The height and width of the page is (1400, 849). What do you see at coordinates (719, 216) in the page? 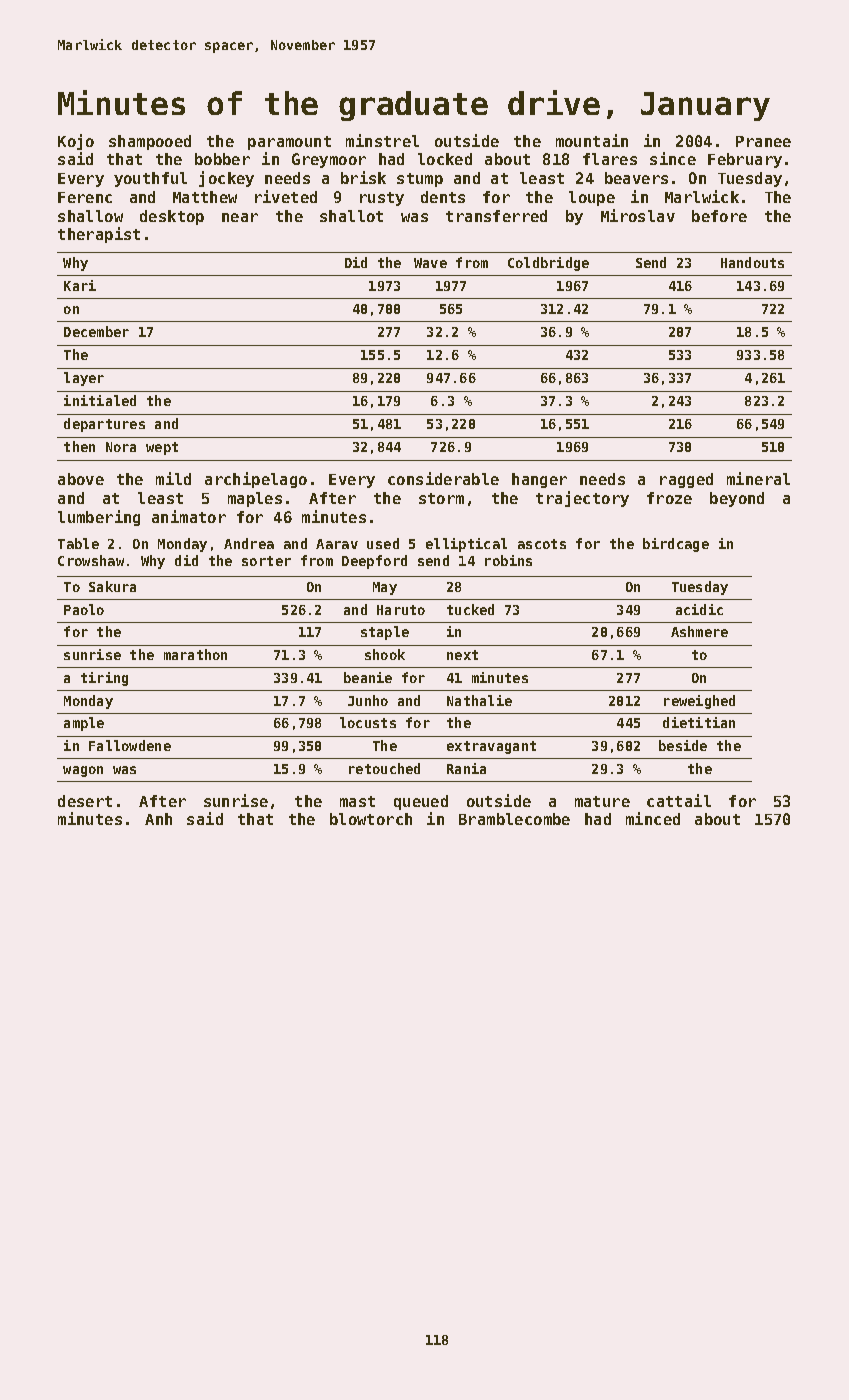
I see `before` at bounding box center [719, 216].
